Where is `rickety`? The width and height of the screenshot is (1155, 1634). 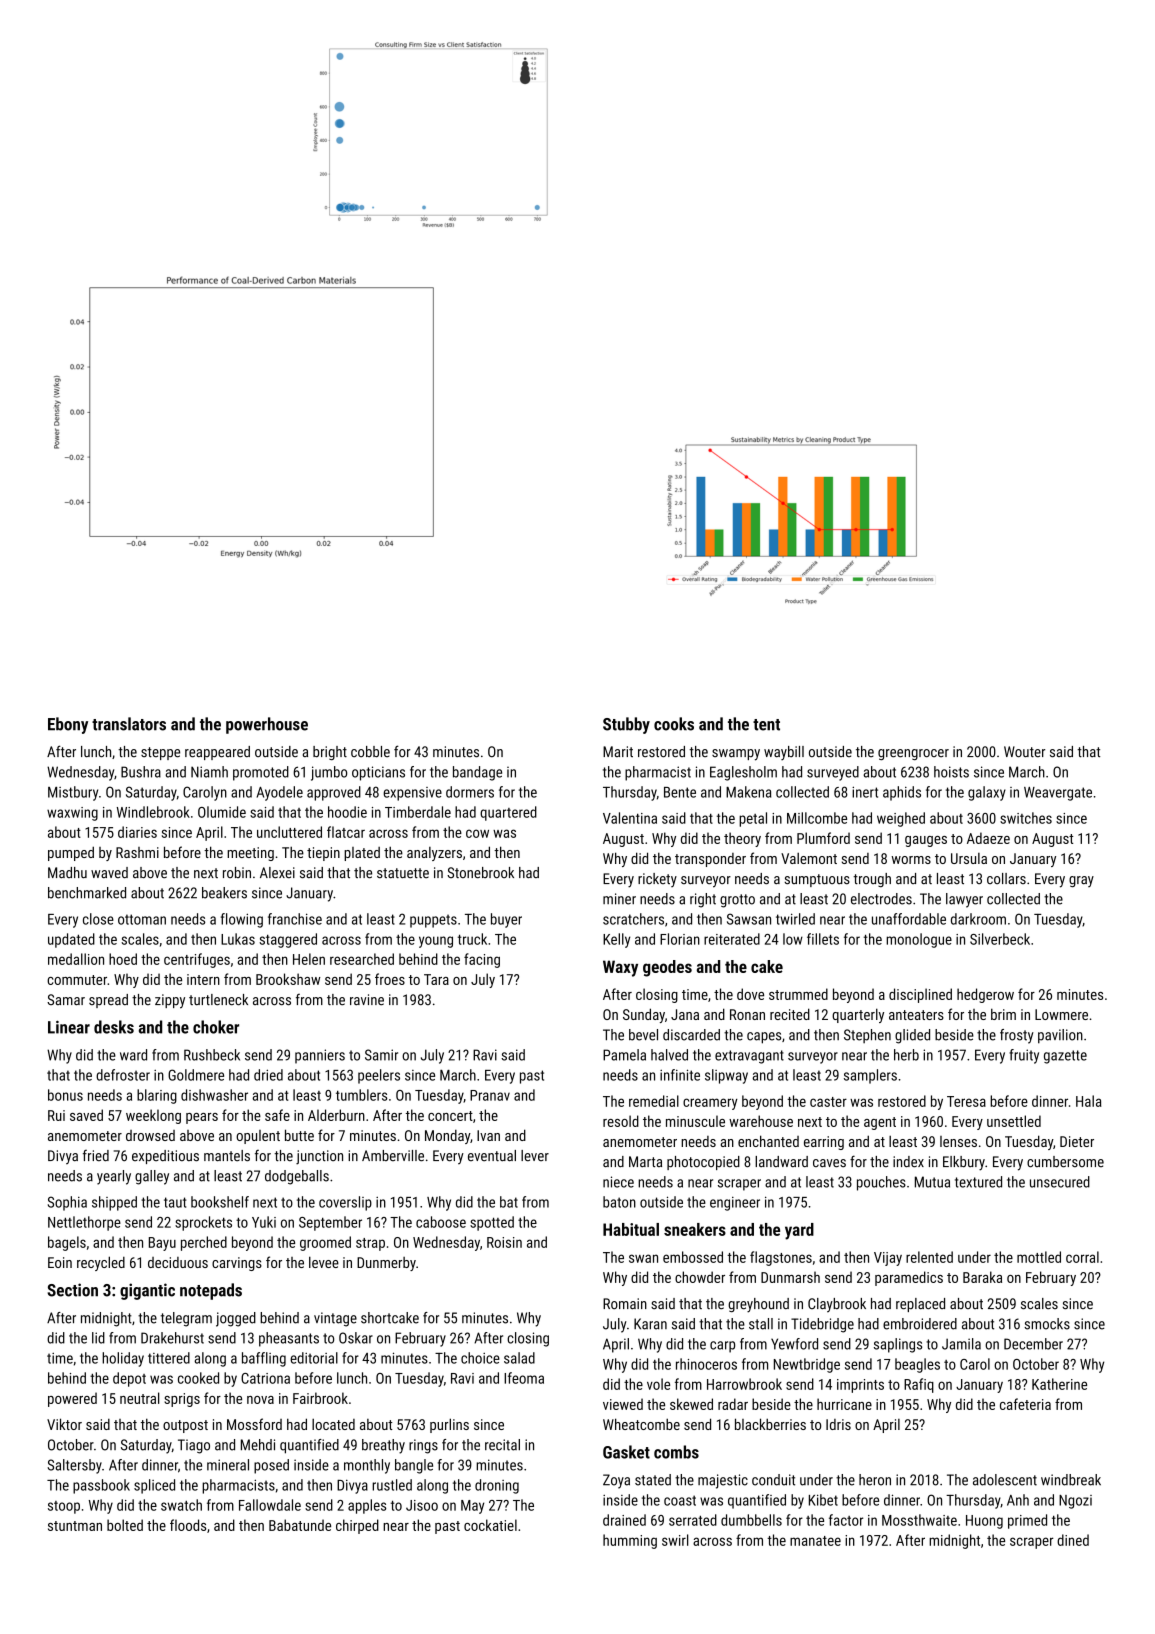
rickety is located at coordinates (657, 880).
